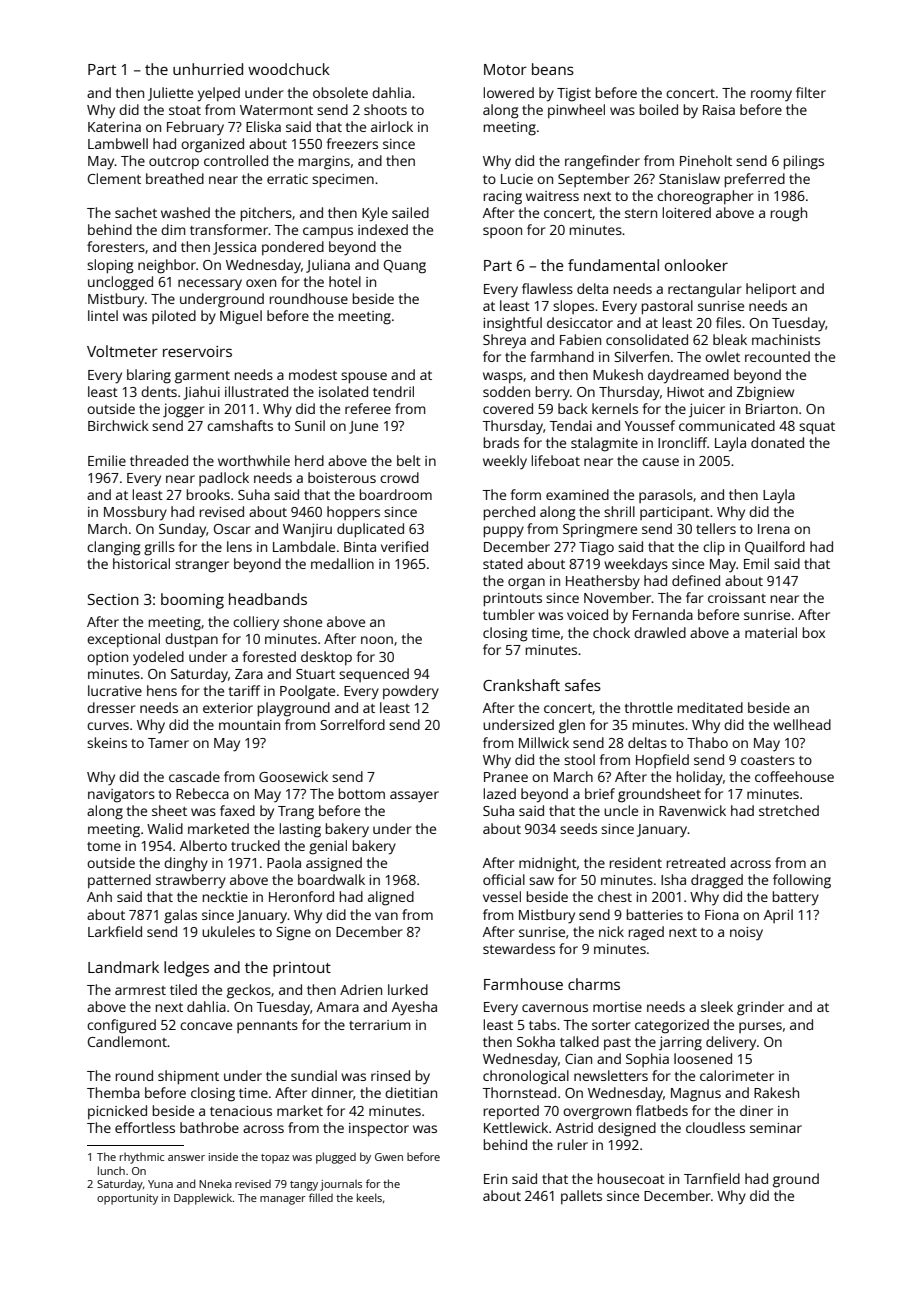 The width and height of the document is (924, 1308). What do you see at coordinates (573, 307) in the document?
I see `slopes` at bounding box center [573, 307].
